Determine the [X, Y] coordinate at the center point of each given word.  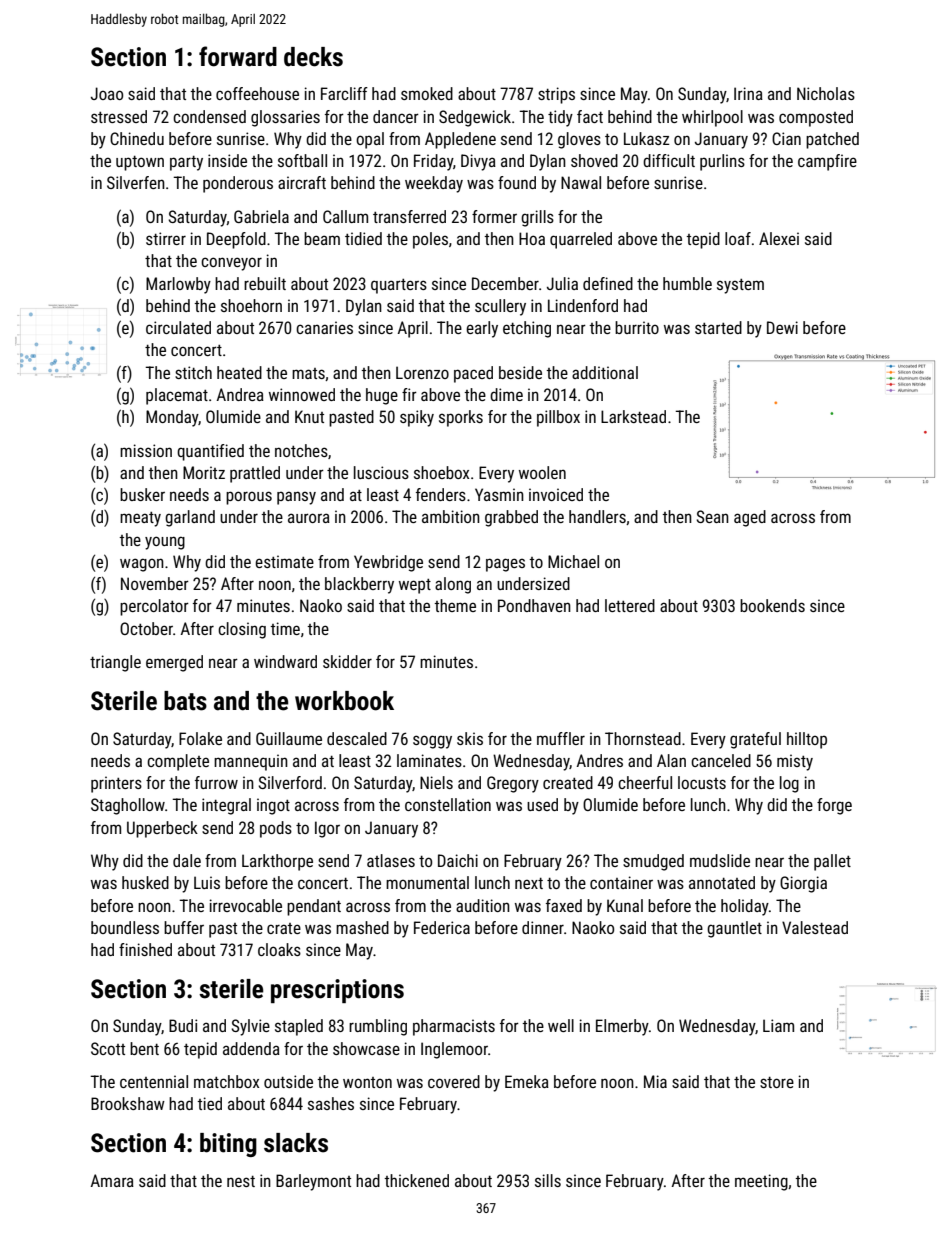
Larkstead [633, 416]
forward [238, 56]
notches [301, 450]
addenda [251, 1048]
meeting [761, 1182]
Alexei [779, 238]
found [517, 182]
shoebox [441, 472]
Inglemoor [454, 1050]
